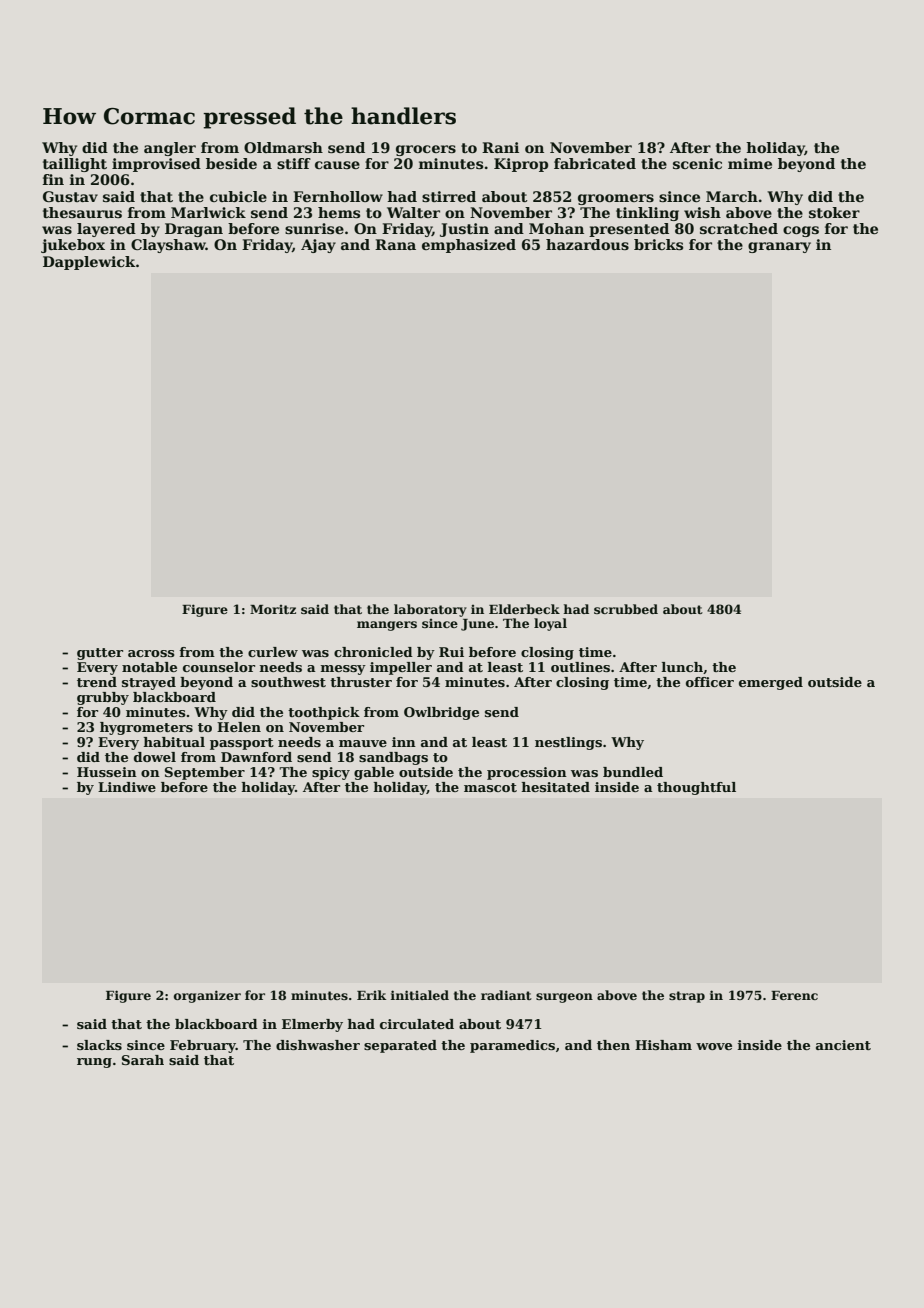 This screenshot has width=924, height=1308. What do you see at coordinates (697, 163) in the screenshot?
I see `scenic` at bounding box center [697, 163].
